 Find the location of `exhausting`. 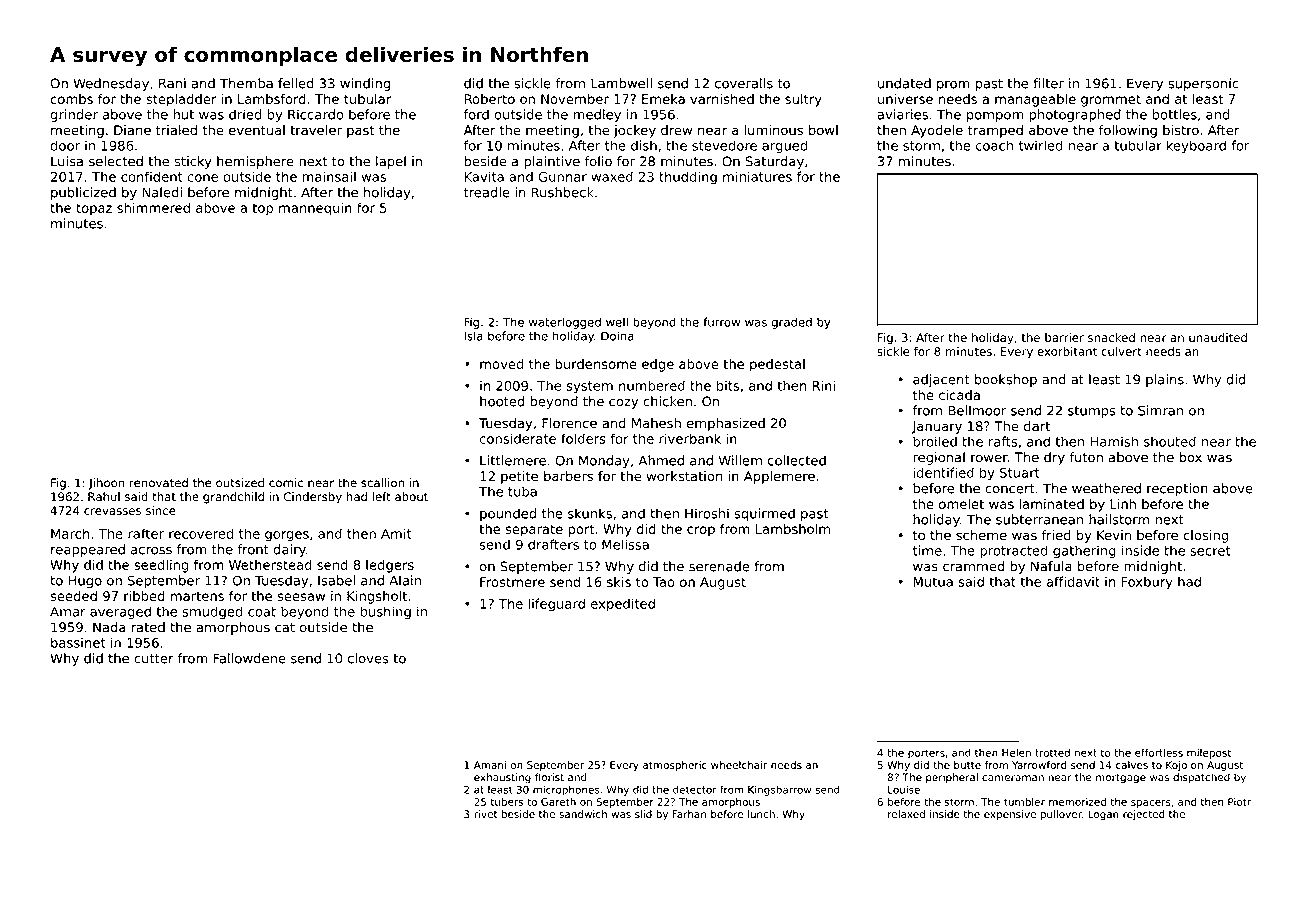

exhausting is located at coordinates (502, 778).
